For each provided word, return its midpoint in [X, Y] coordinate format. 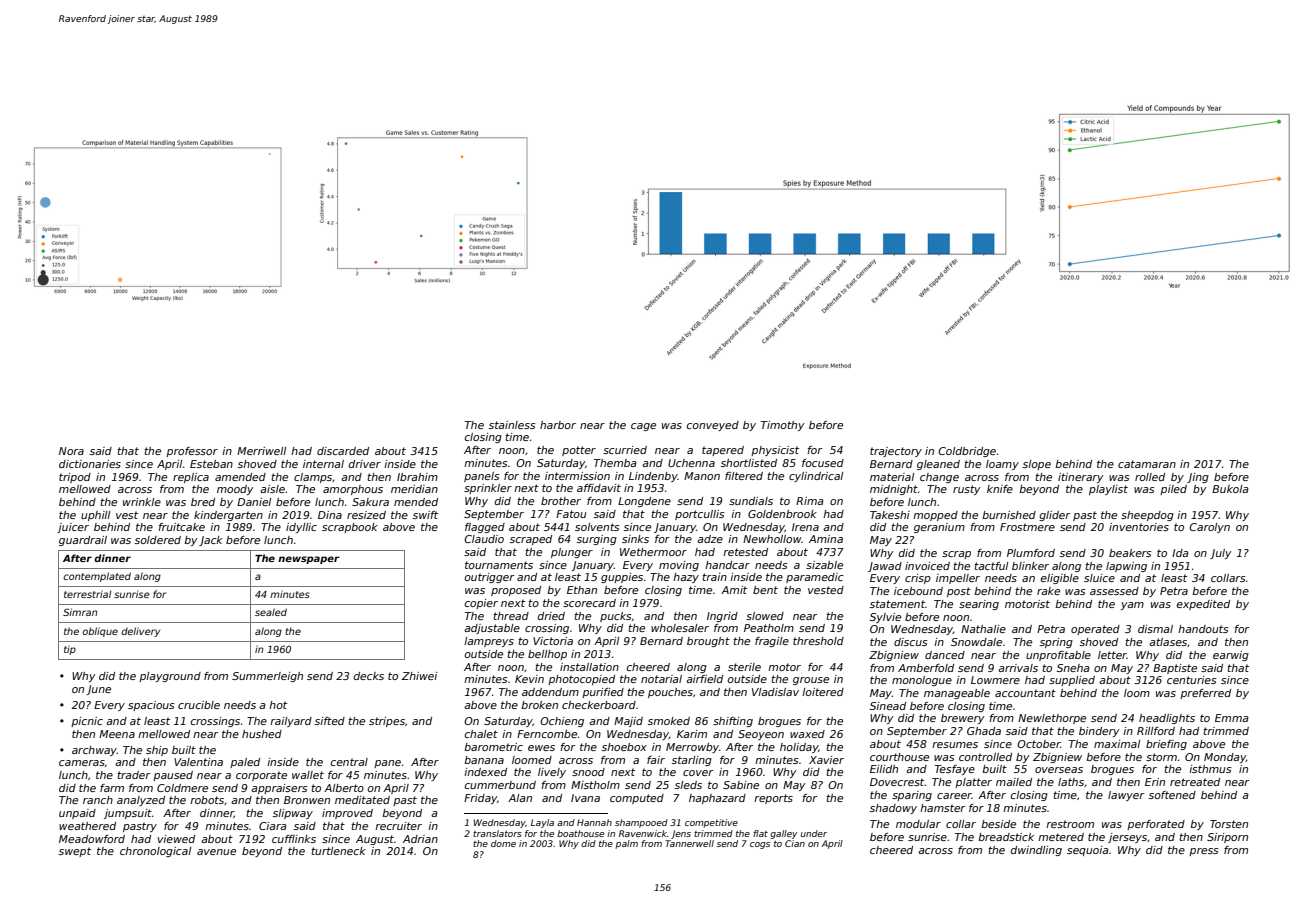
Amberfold [926, 668]
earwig [1231, 656]
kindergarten [228, 516]
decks [369, 676]
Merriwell [261, 451]
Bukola [1230, 489]
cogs [760, 845]
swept [75, 852]
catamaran [1147, 464]
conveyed [713, 426]
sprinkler [488, 489]
